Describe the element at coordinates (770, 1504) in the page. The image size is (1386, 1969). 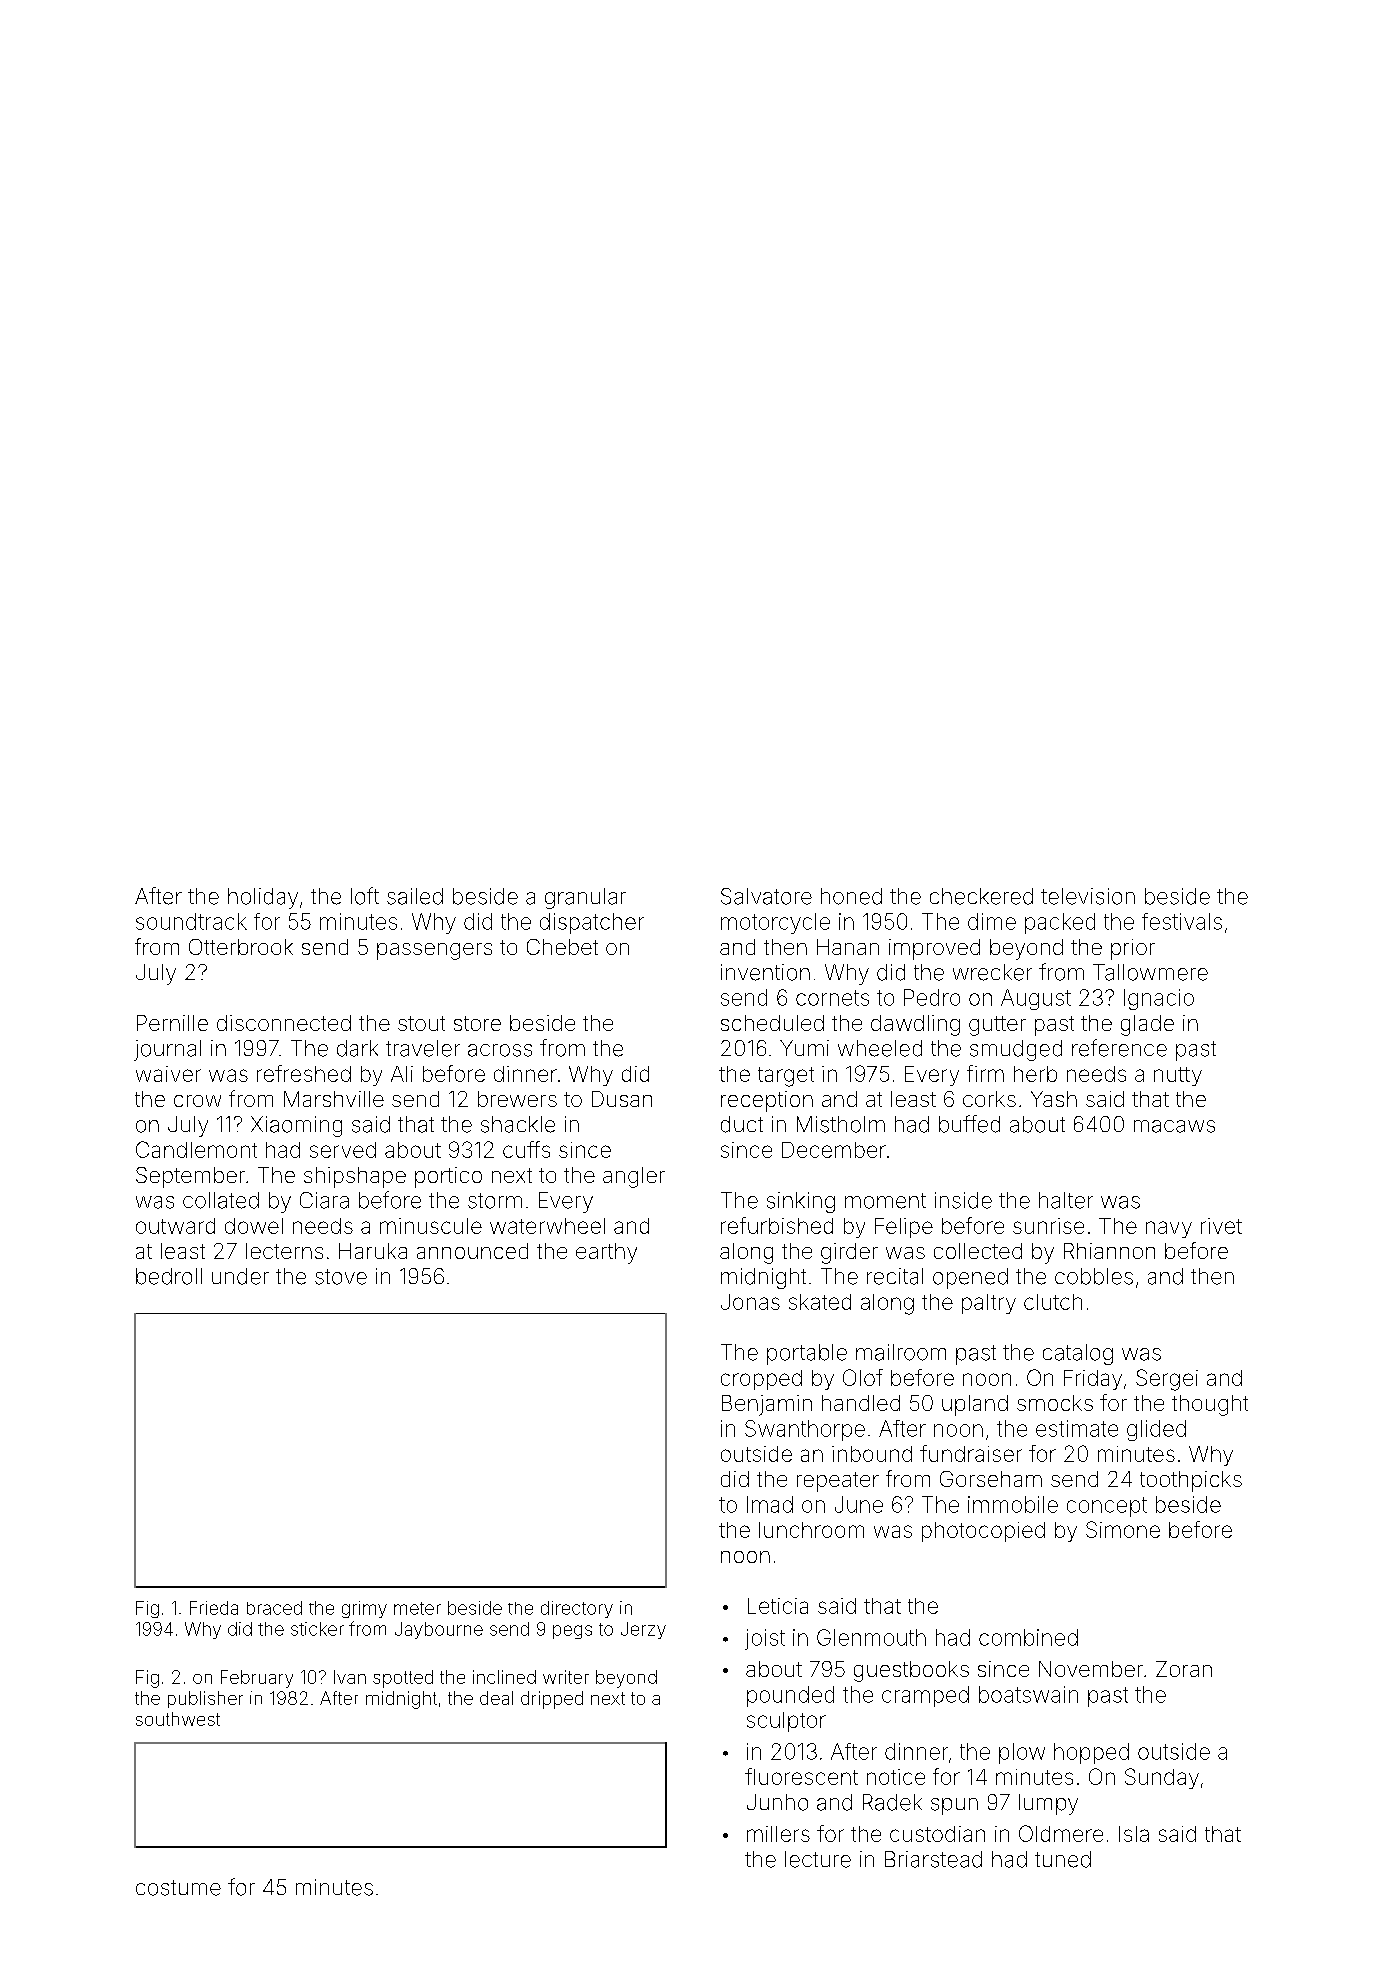
I see `Imad` at that location.
